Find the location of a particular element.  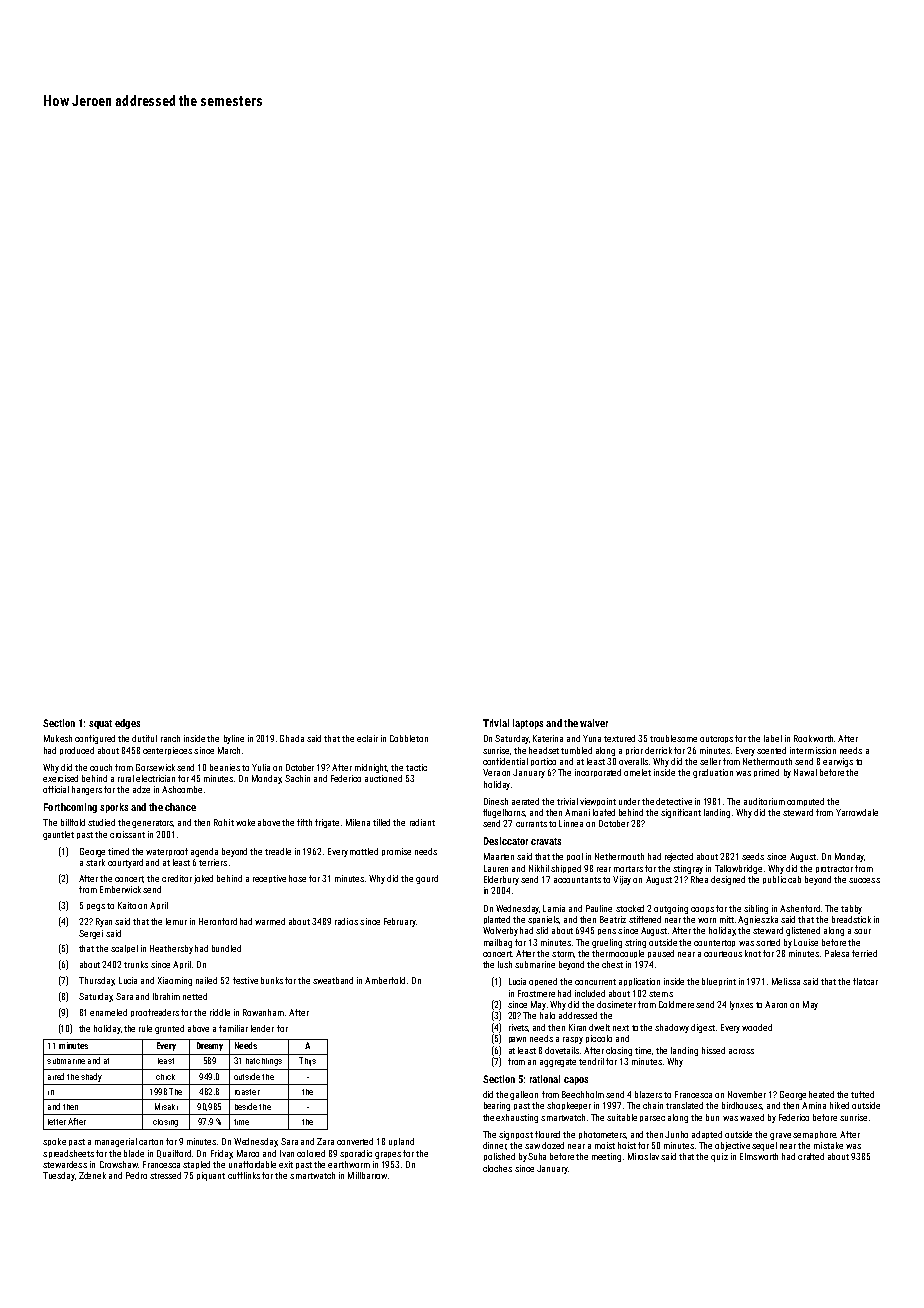

Coldmere is located at coordinates (676, 1004).
